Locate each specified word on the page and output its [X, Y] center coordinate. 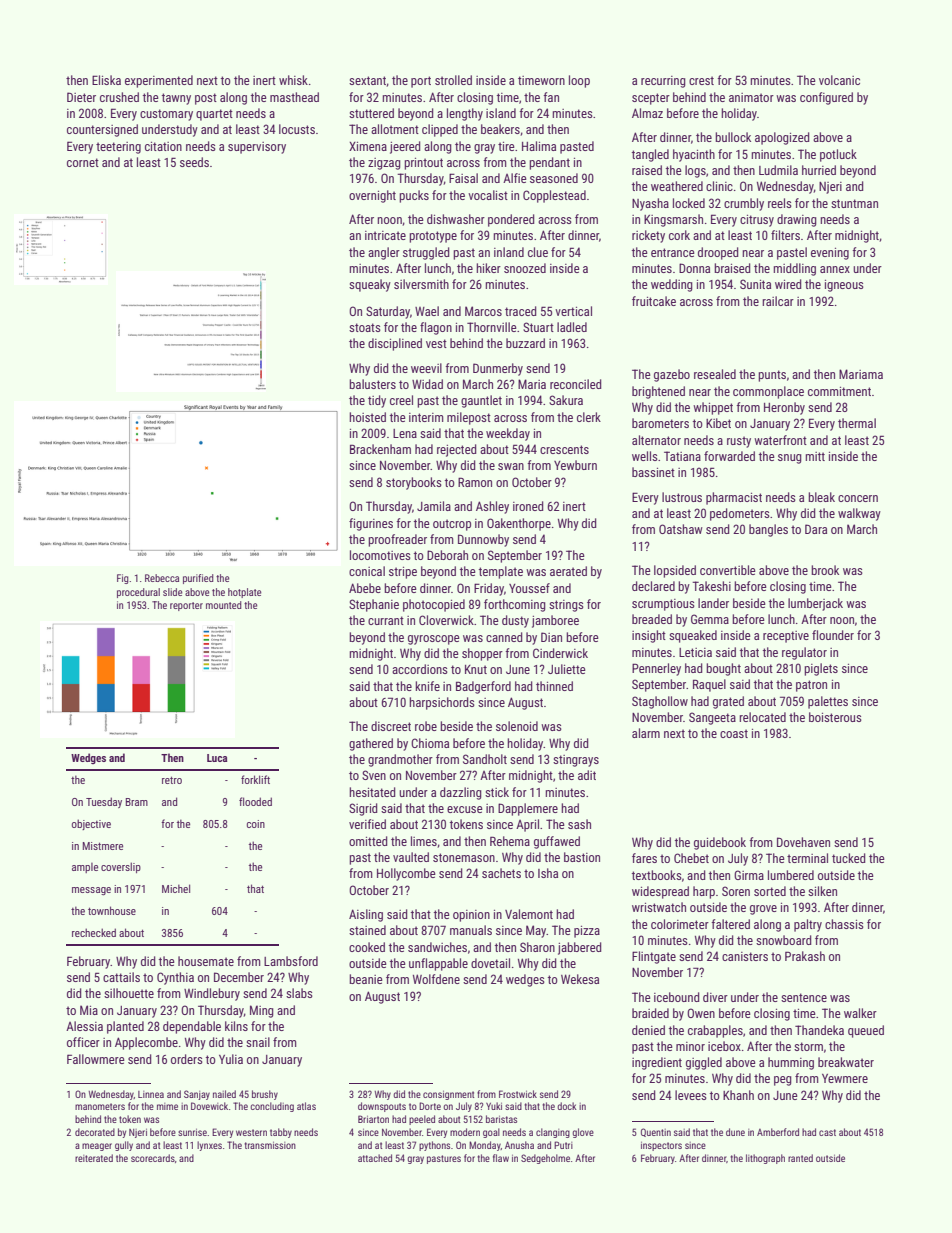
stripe [403, 573]
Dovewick [209, 1106]
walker [860, 1013]
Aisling [366, 915]
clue [538, 252]
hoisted [367, 417]
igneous [844, 286]
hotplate [245, 593]
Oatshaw [681, 529]
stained [367, 930]
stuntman [854, 203]
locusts [297, 129]
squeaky [370, 285]
